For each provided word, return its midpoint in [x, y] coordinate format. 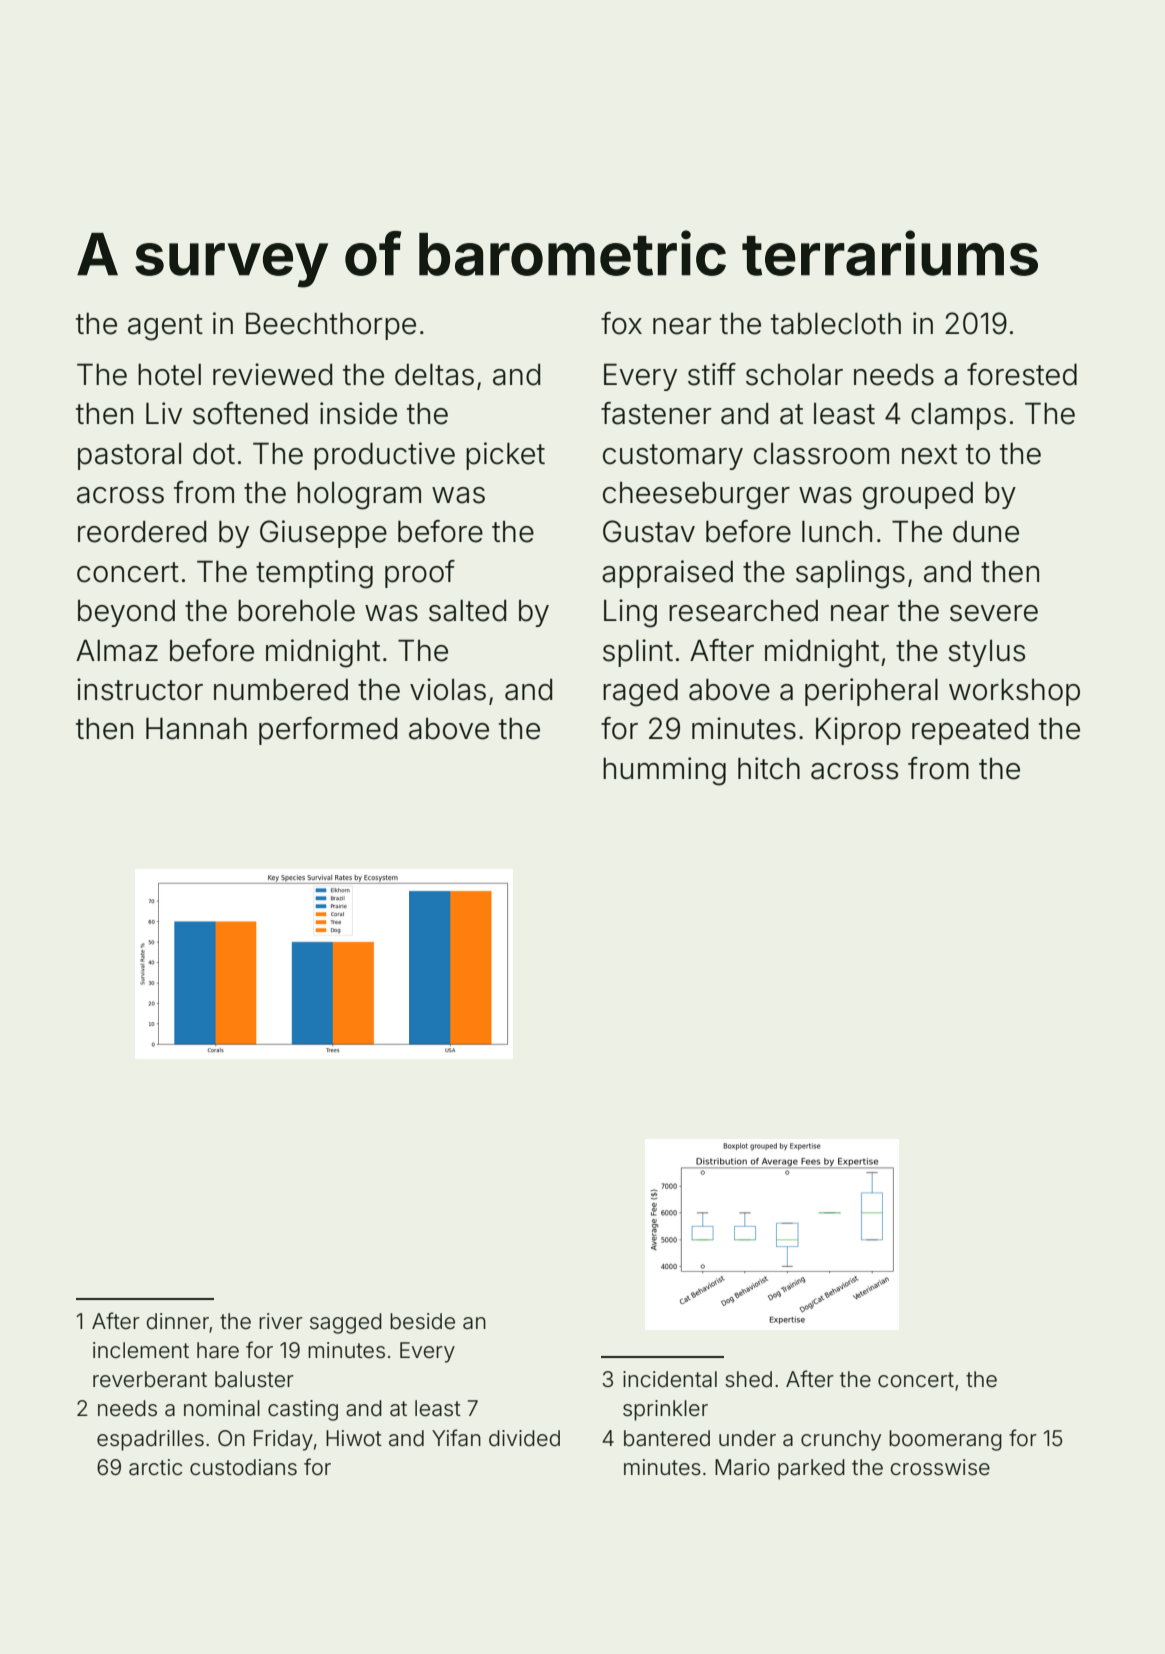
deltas [434, 374]
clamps [958, 416]
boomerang [945, 1440]
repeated [970, 731]
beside [422, 1321]
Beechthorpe [331, 326]
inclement [141, 1350]
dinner [178, 1321]
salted [467, 611]
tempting [314, 574]
